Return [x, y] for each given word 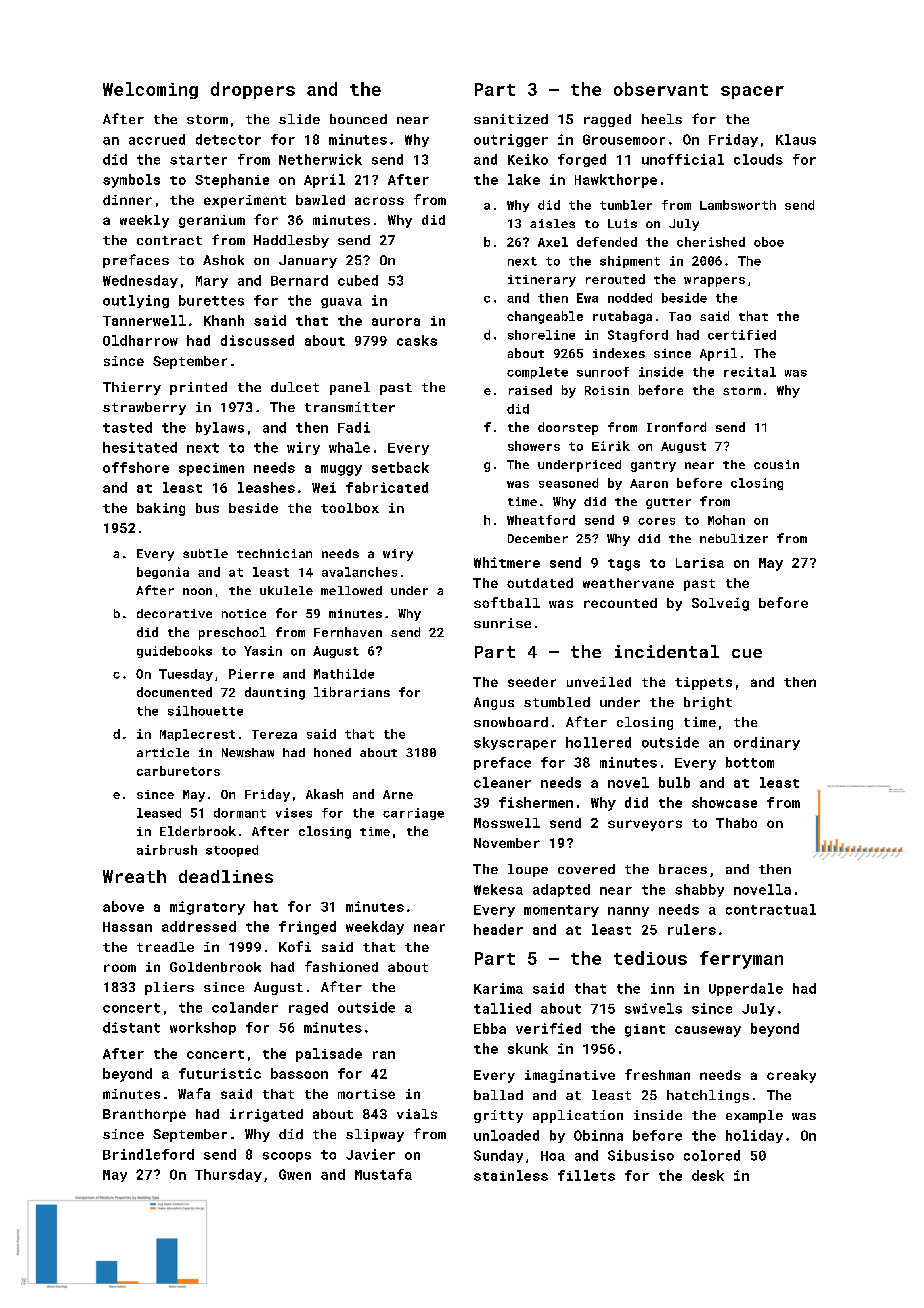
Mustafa [383, 1174]
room [120, 968]
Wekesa [498, 889]
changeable [545, 317]
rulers [692, 929]
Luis [622, 223]
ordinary [767, 743]
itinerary [542, 281]
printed [198, 388]
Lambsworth [738, 205]
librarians [352, 692]
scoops [287, 1157]
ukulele [286, 590]
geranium [212, 221]
